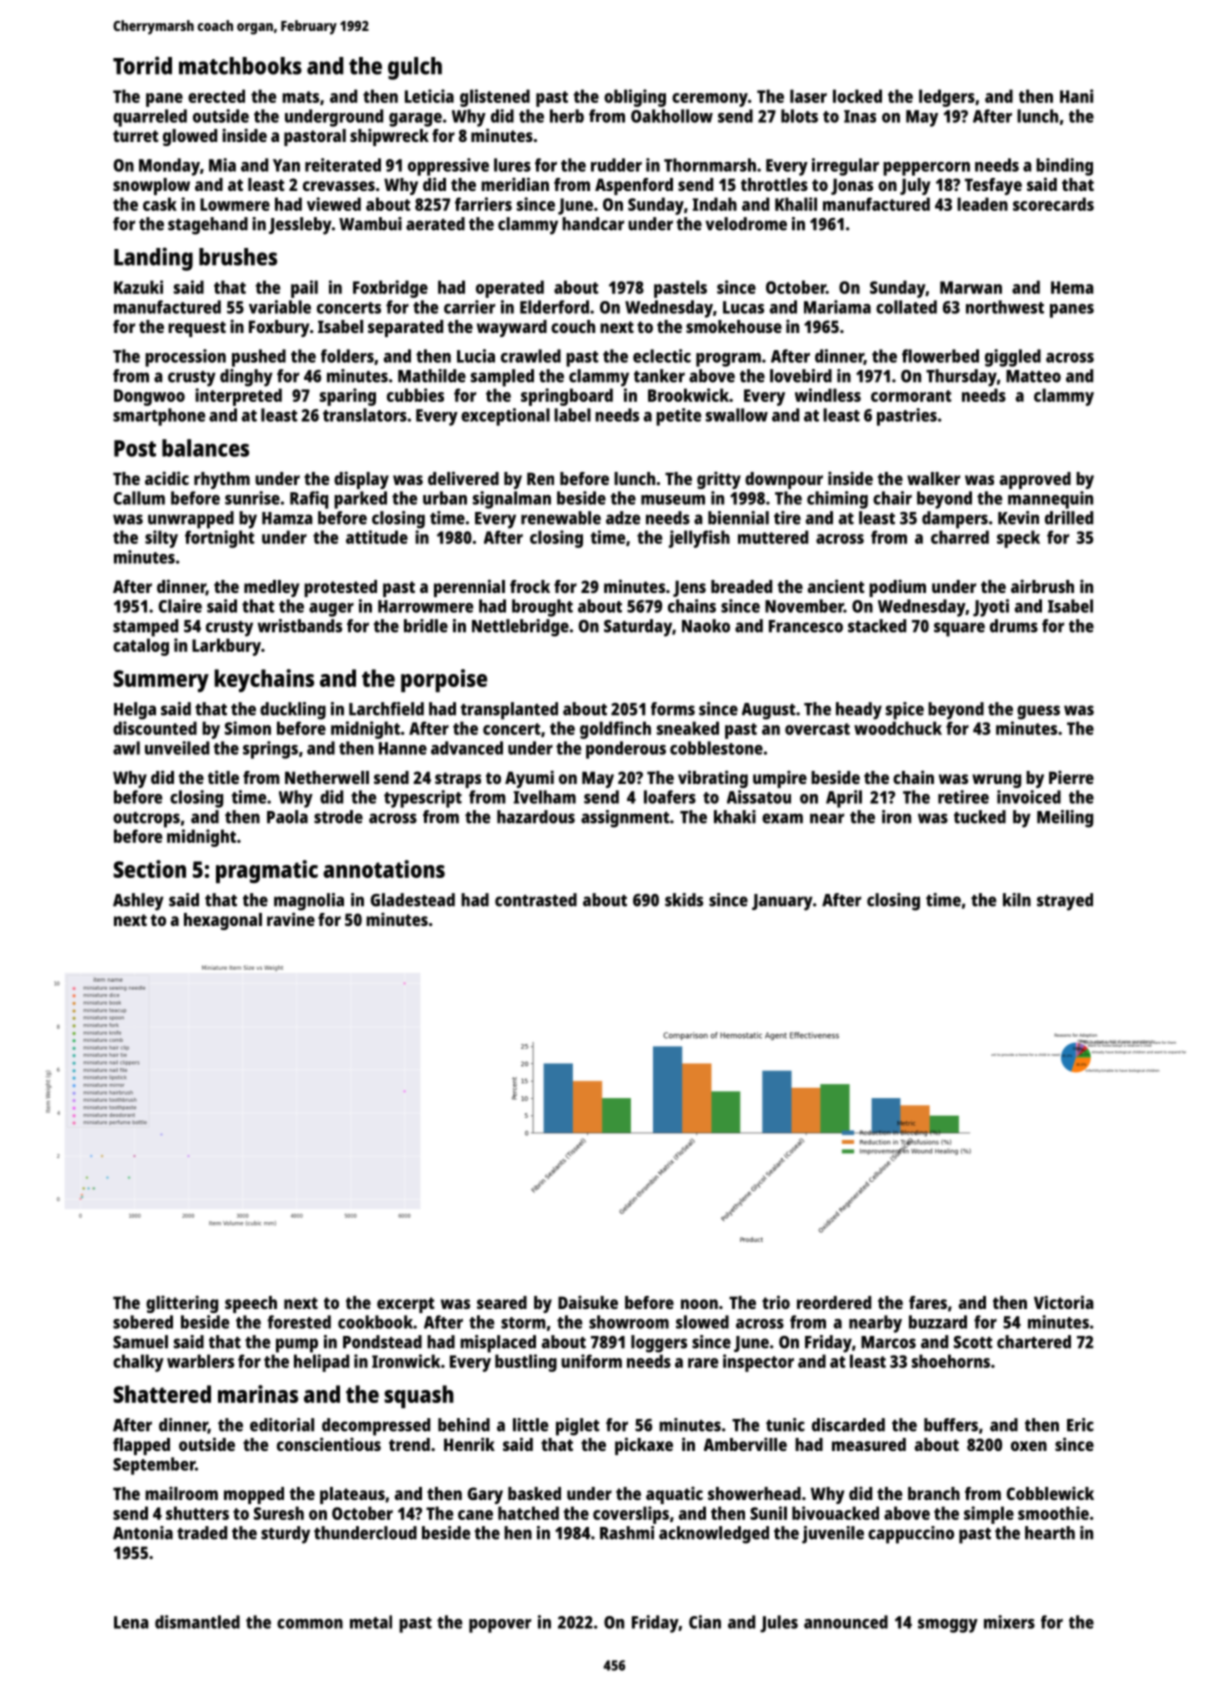 This page has width=1207, height=1706. I want to click on program, so click(728, 360).
